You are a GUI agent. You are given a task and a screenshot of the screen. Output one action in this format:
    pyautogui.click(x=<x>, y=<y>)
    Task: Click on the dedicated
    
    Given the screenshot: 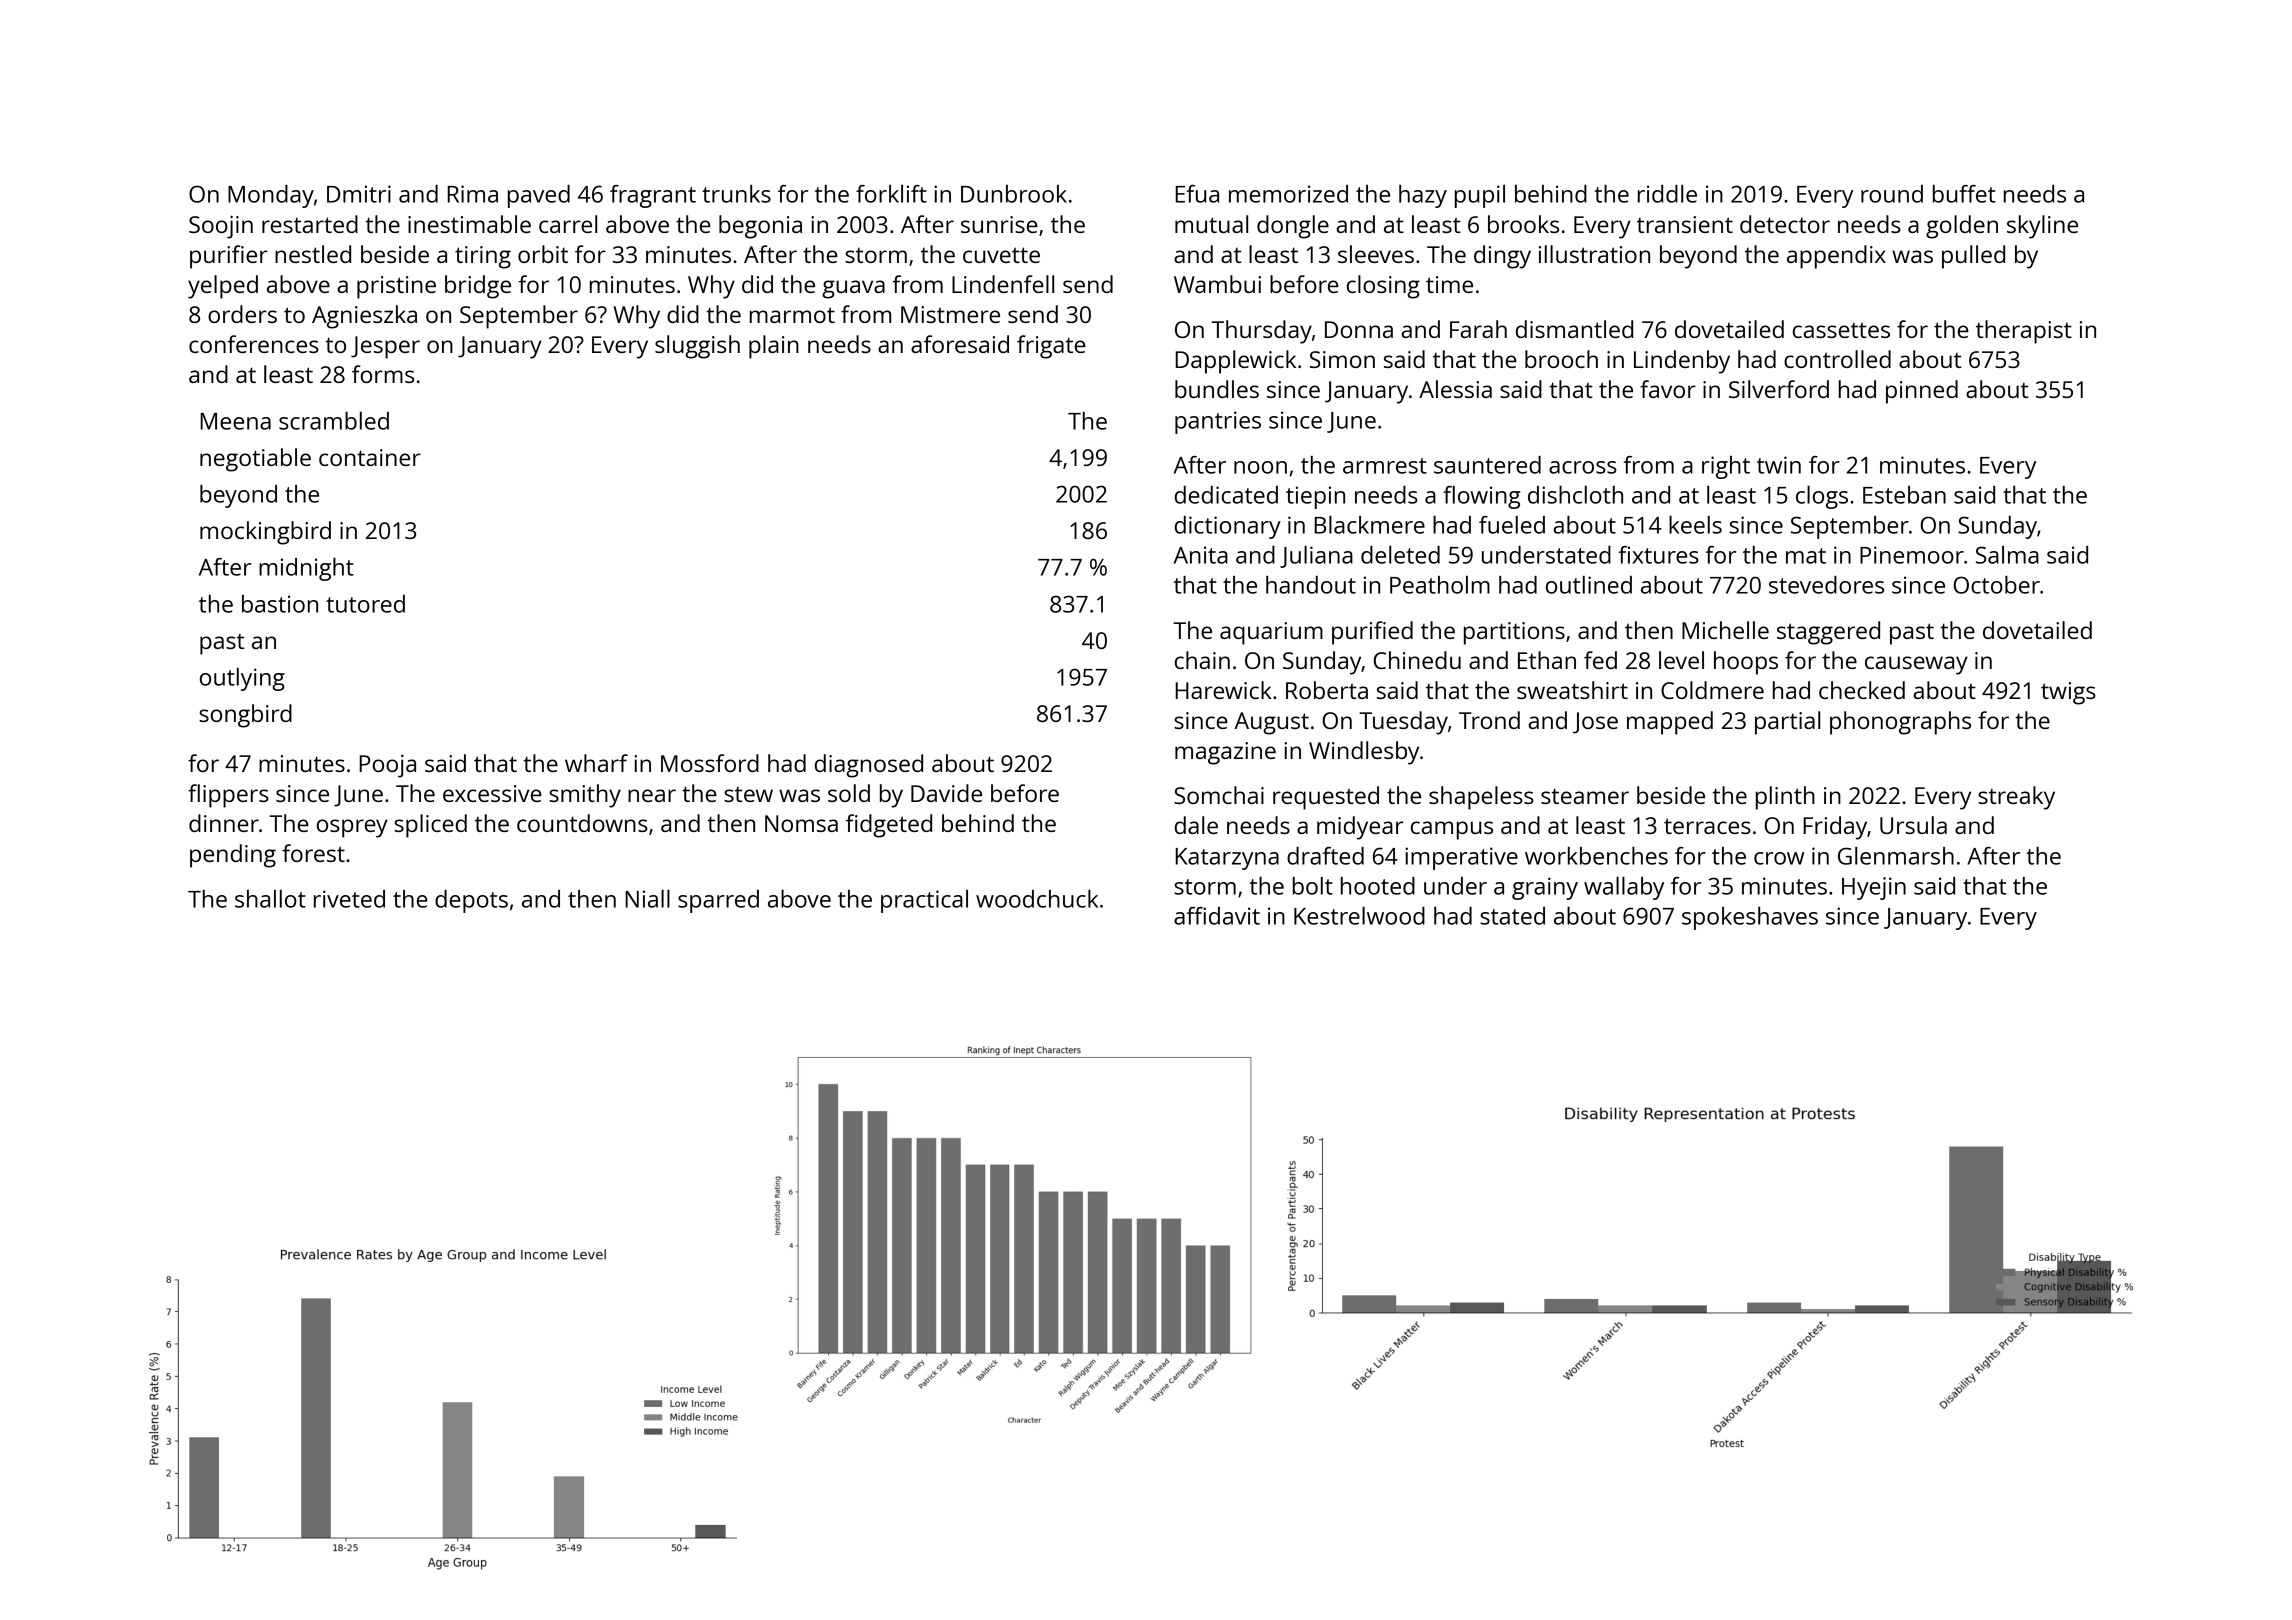 What is the action you would take?
    pyautogui.click(x=1226, y=495)
